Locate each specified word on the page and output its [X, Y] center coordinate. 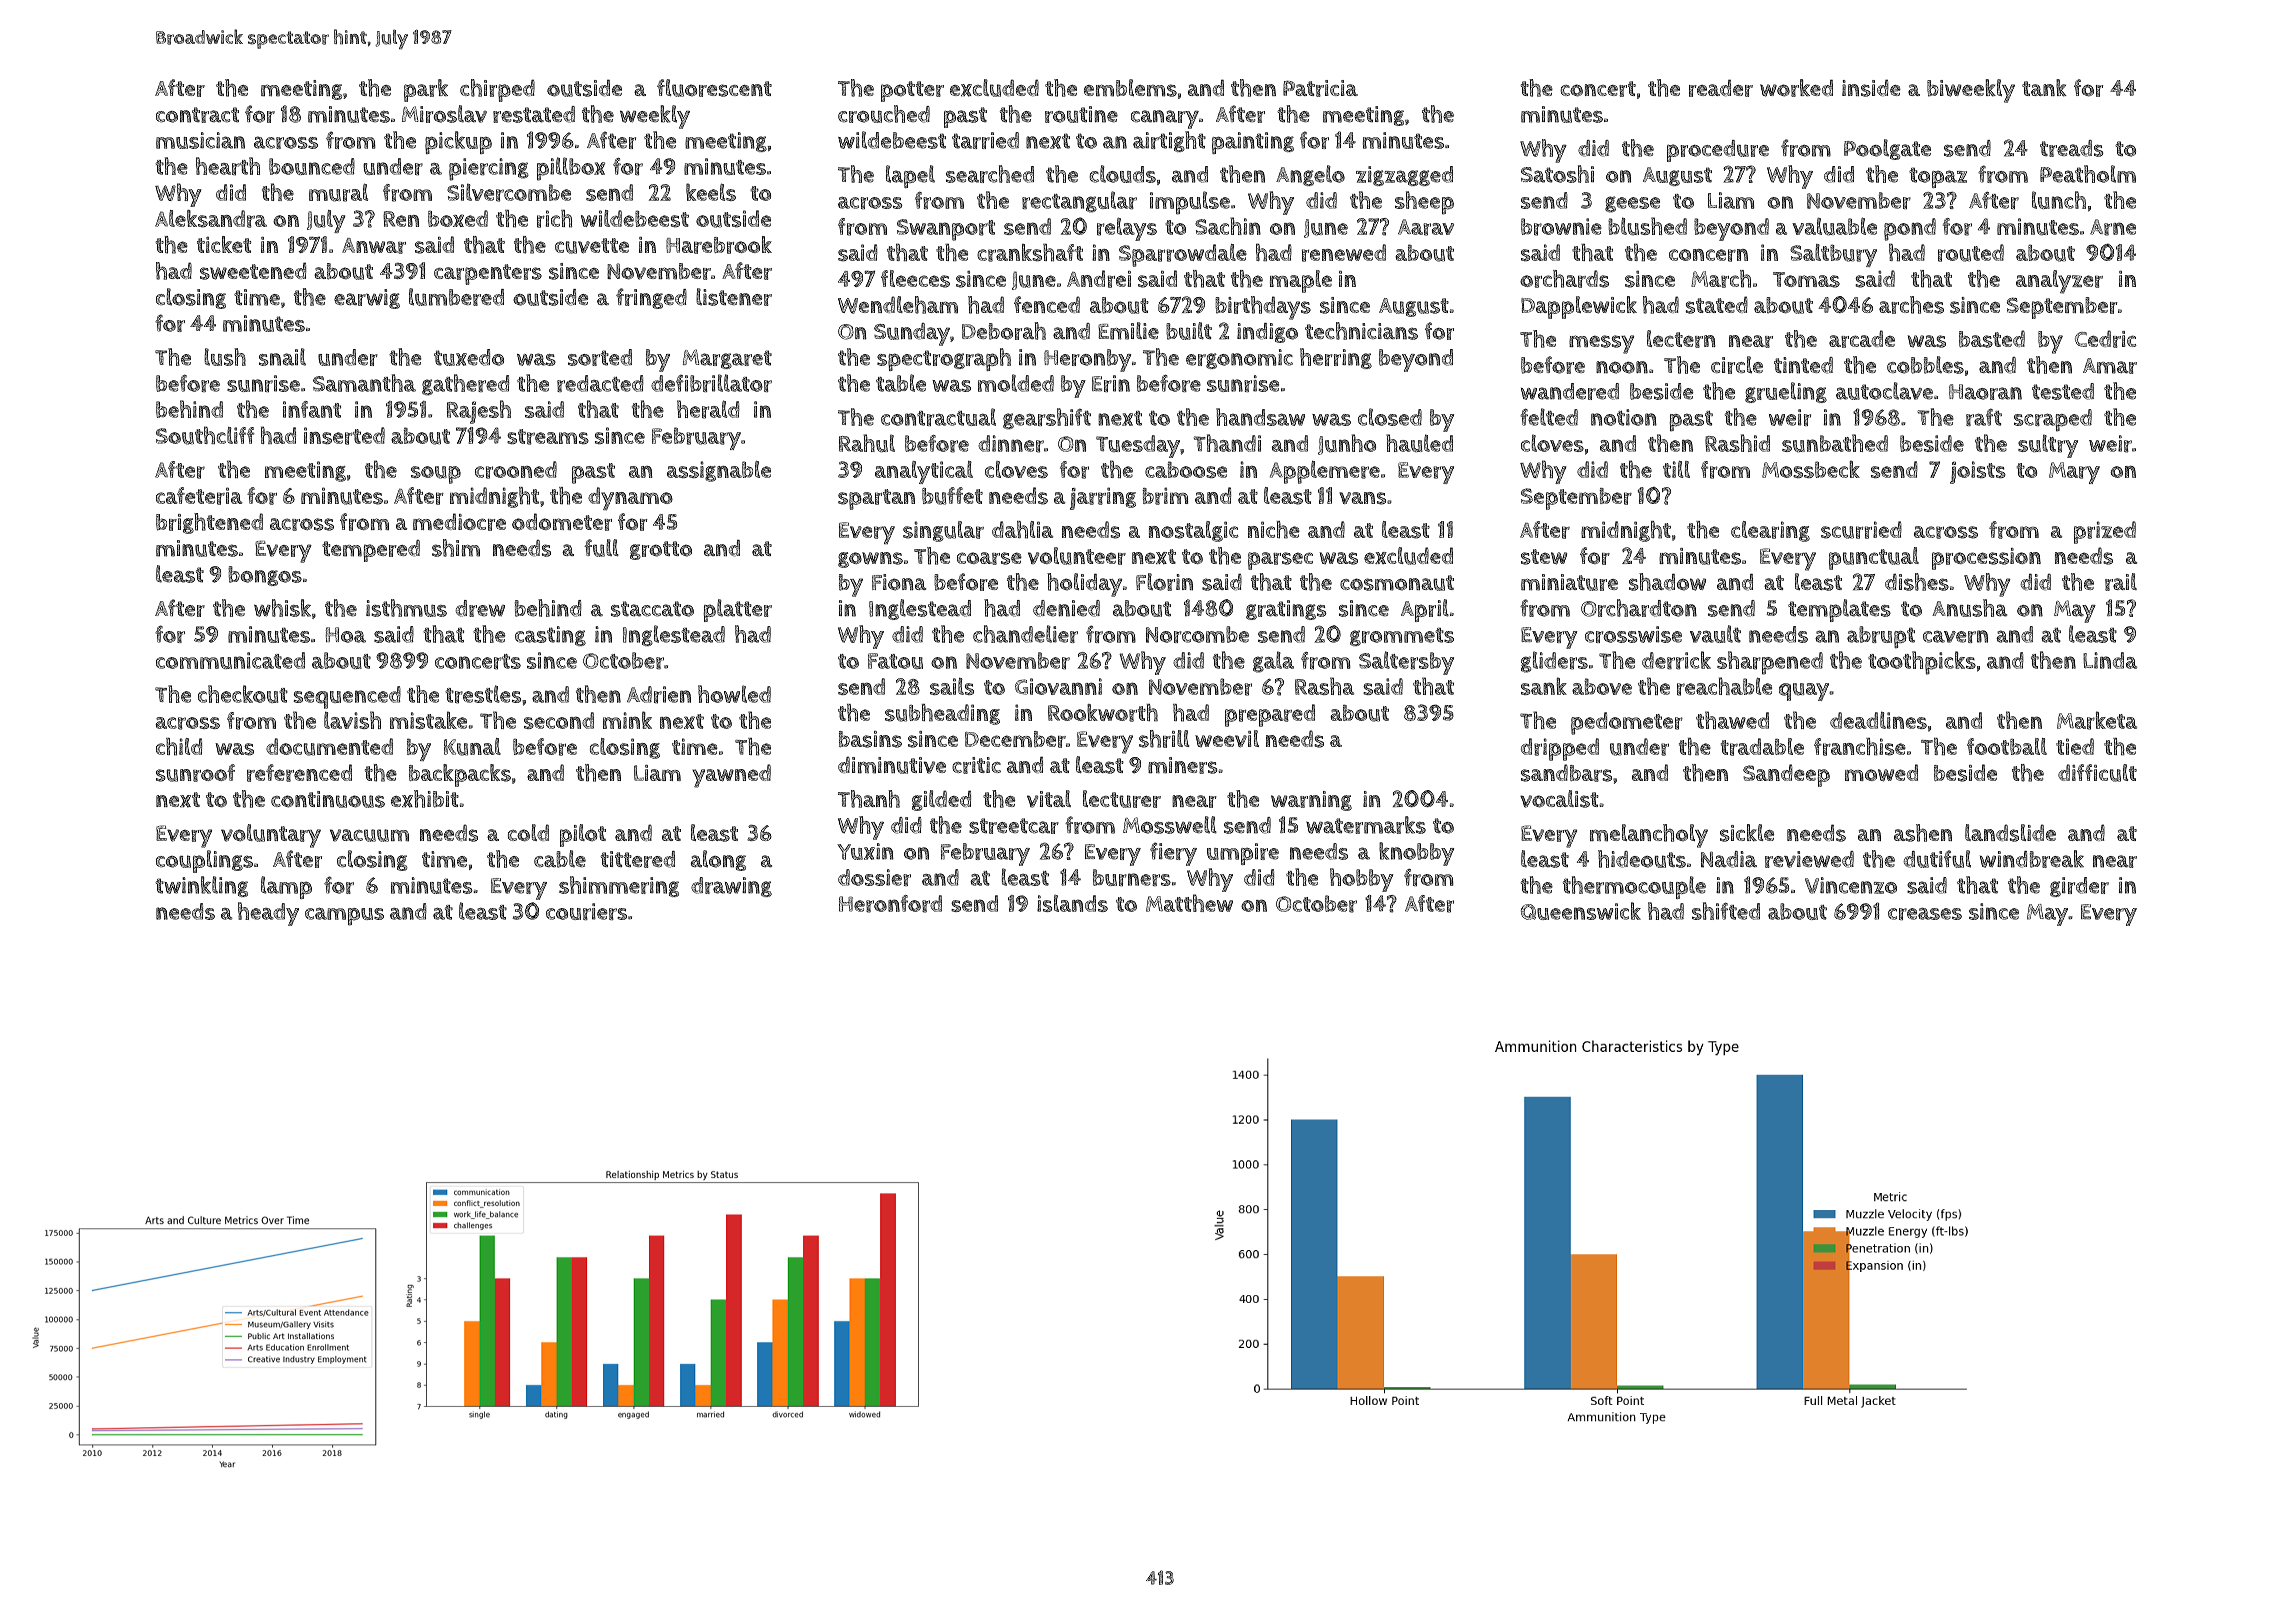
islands [1072, 903]
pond [1910, 229]
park [426, 90]
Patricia [1320, 88]
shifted [1726, 911]
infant [312, 409]
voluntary [271, 836]
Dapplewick [1579, 307]
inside [1871, 88]
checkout [243, 694]
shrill [1164, 739]
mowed [1881, 773]
